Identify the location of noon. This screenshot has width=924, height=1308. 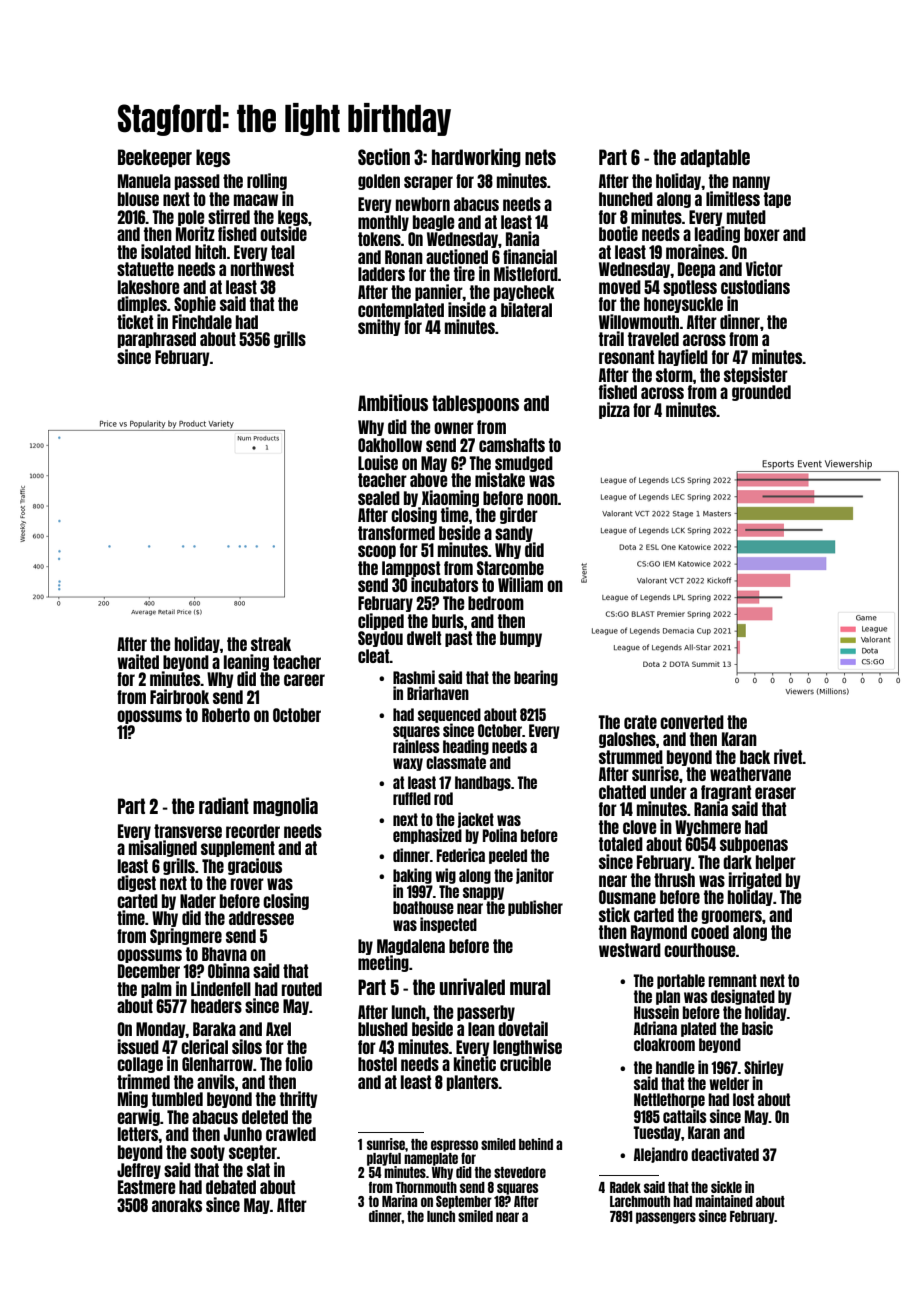
(542, 499).
